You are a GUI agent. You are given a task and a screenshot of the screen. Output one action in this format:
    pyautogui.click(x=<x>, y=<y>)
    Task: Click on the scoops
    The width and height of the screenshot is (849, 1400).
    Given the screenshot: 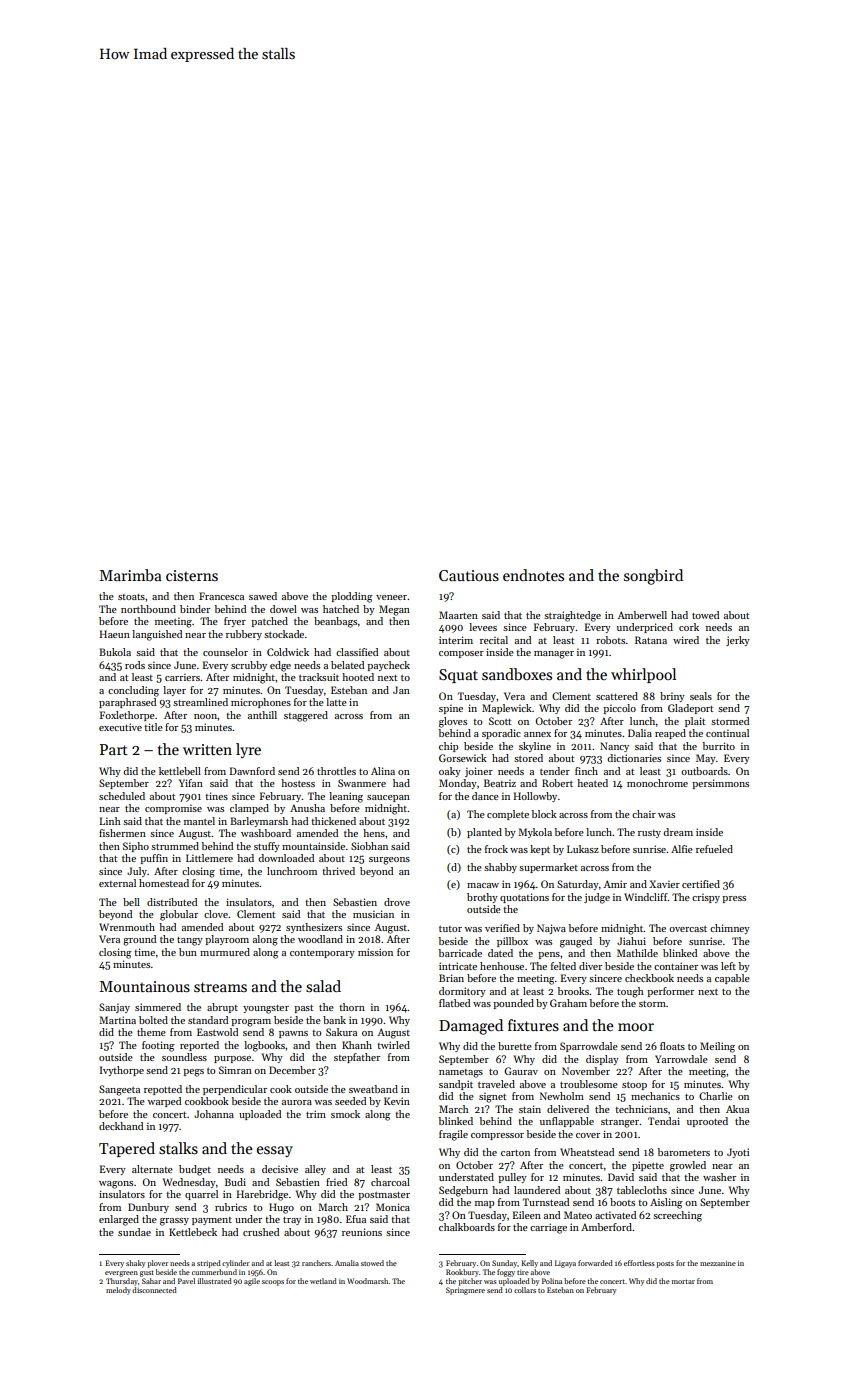 What is the action you would take?
    pyautogui.click(x=273, y=1283)
